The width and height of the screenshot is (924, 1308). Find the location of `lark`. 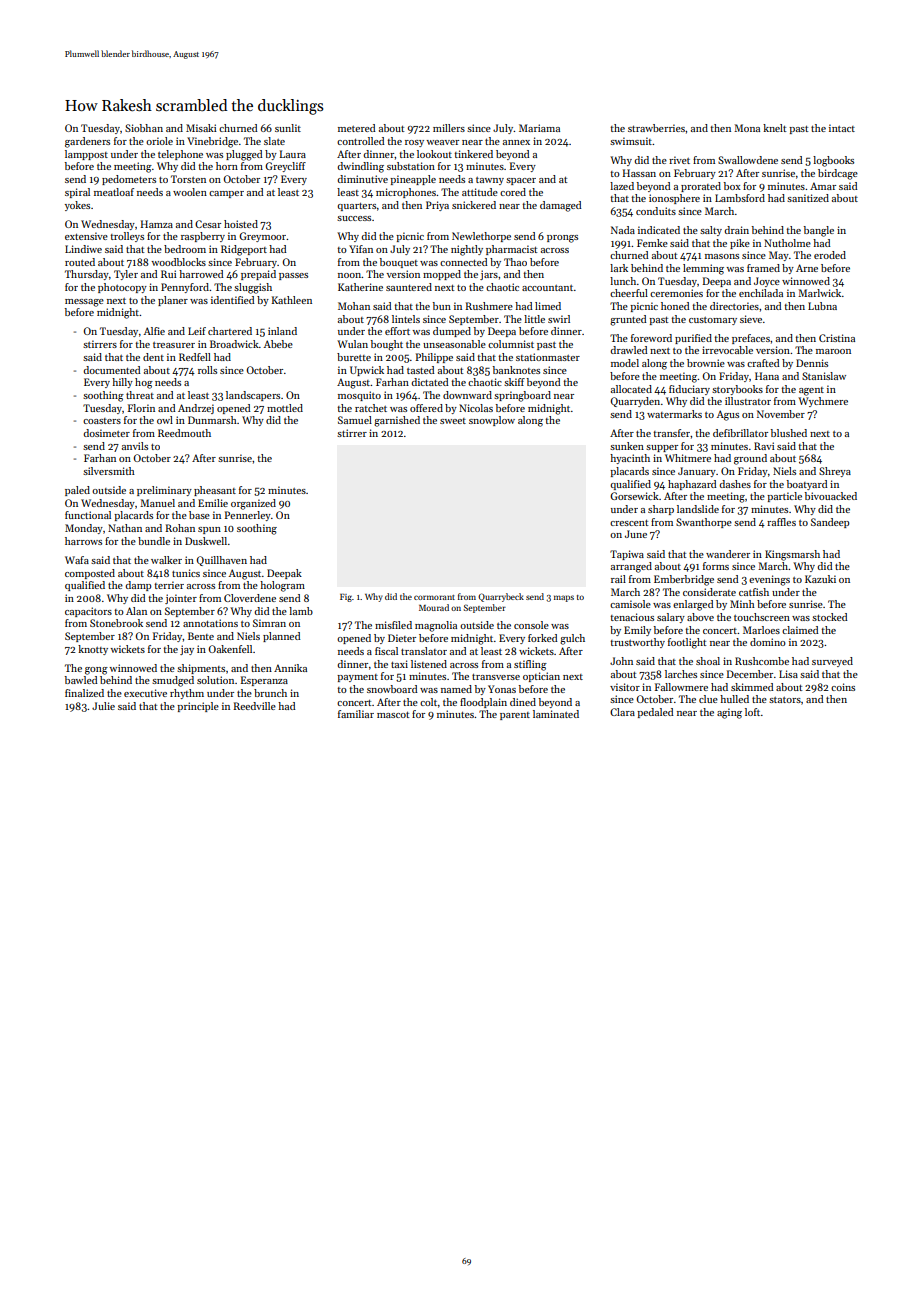

lark is located at coordinates (619, 268).
